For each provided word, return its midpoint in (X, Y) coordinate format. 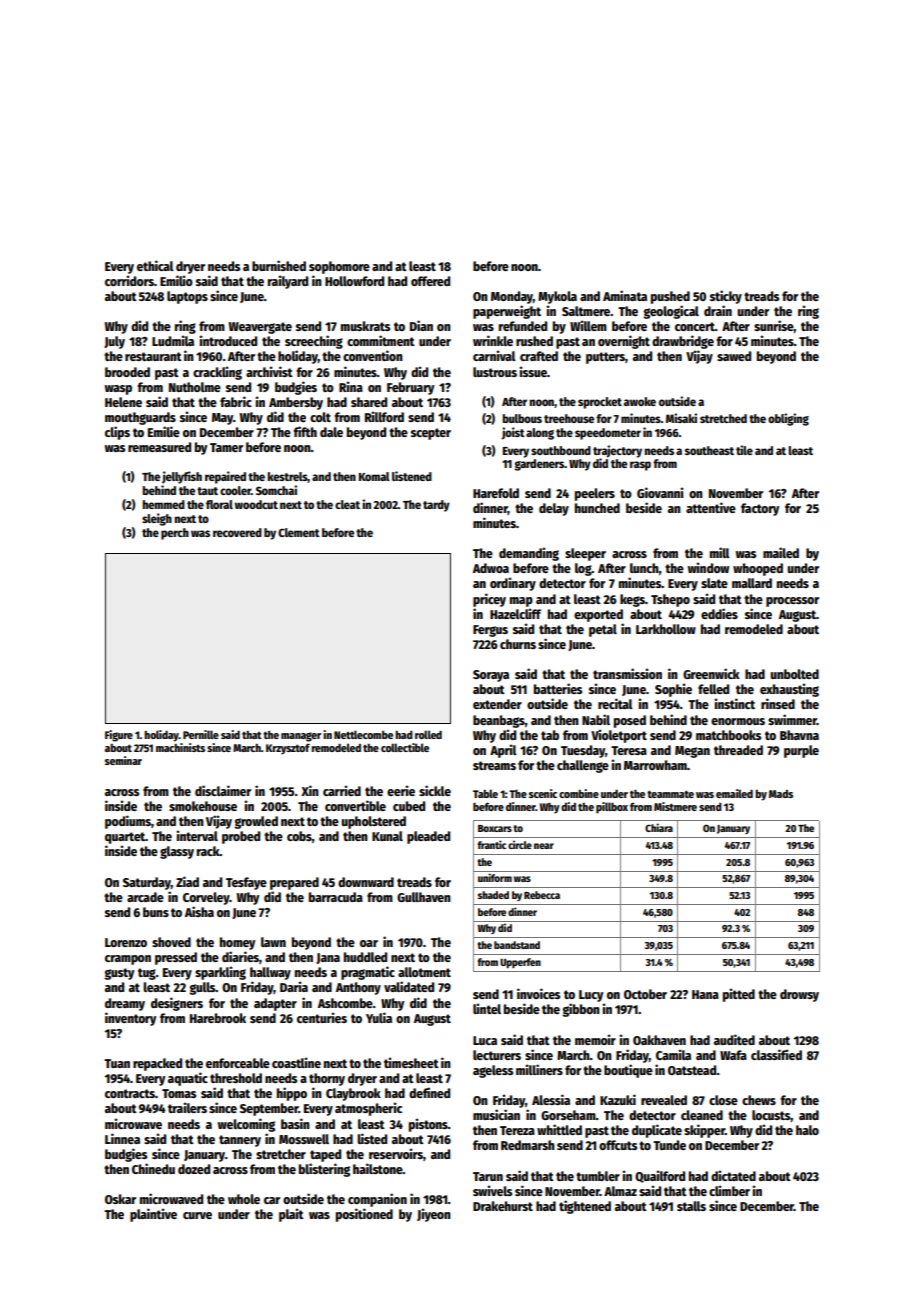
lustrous (495, 372)
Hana (705, 994)
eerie (401, 790)
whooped (758, 569)
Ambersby (296, 403)
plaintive (153, 1215)
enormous (738, 721)
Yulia (379, 1017)
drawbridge (683, 342)
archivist (269, 371)
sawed (734, 356)
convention (373, 355)
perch (175, 534)
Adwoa (491, 568)
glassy (177, 852)
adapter (275, 1004)
